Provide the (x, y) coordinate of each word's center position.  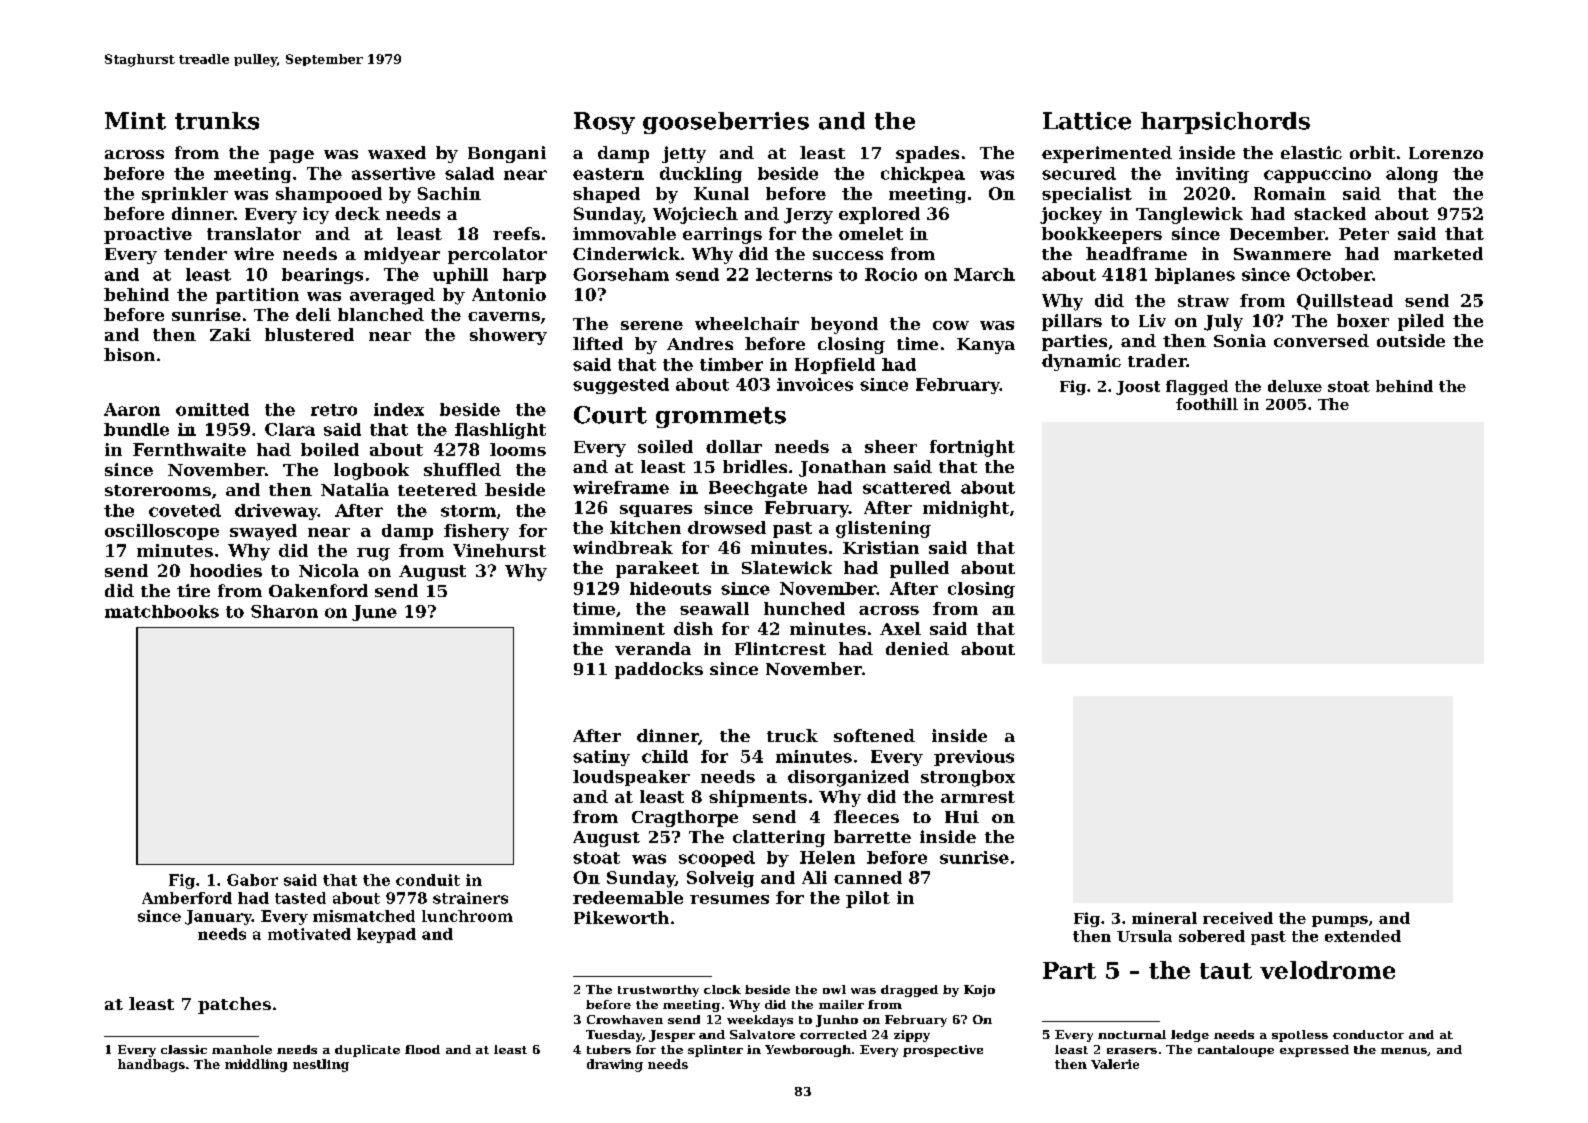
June (374, 613)
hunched (804, 608)
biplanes (1195, 276)
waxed (397, 152)
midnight (966, 509)
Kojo (979, 991)
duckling (701, 175)
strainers (470, 898)
